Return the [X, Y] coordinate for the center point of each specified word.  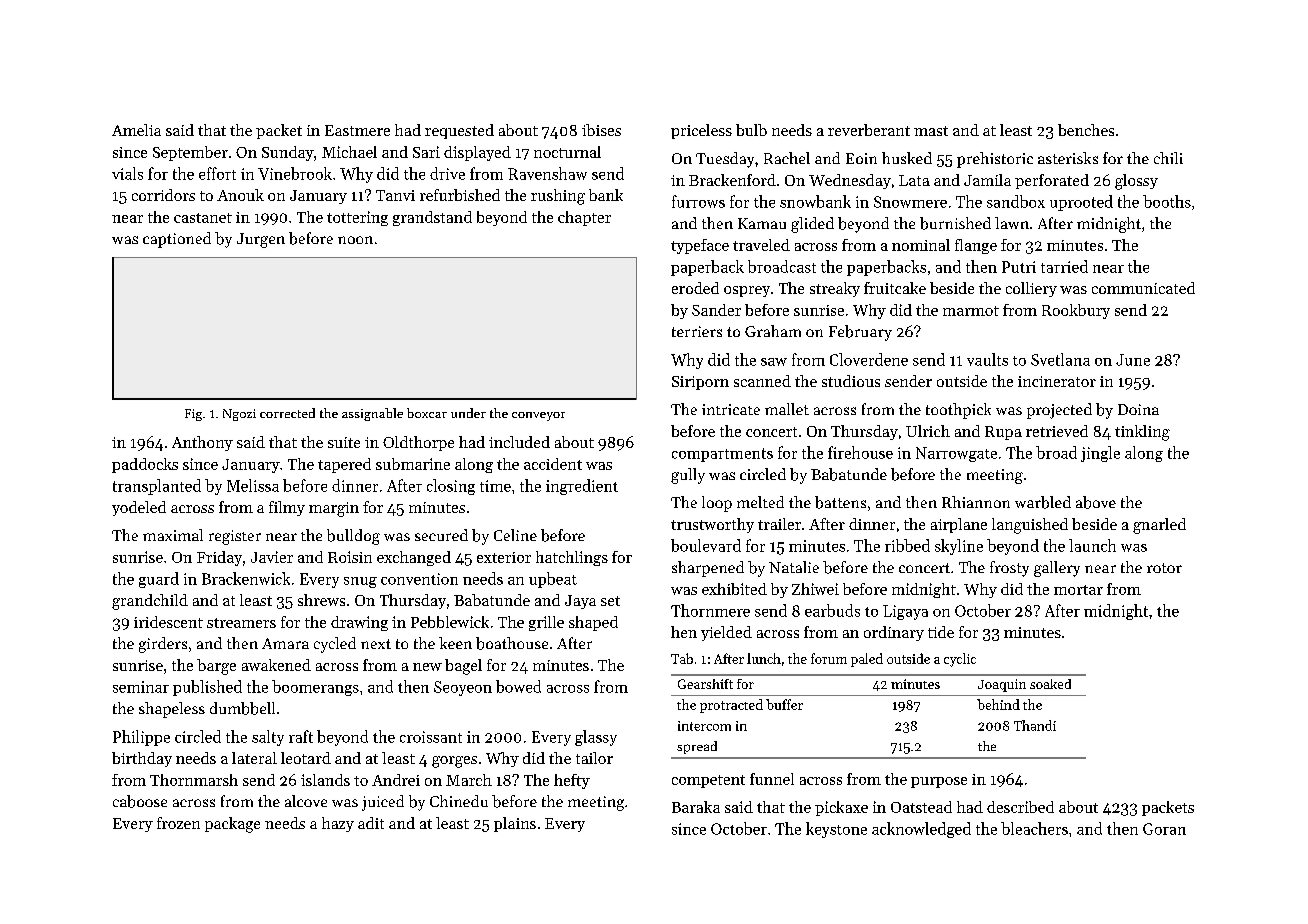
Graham [773, 331]
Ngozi [239, 415]
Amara [285, 643]
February [860, 333]
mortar [1078, 590]
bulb [751, 130]
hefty [572, 781]
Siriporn [700, 383]
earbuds [832, 610]
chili [1168, 158]
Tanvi [395, 195]
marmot [971, 311]
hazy [338, 824]
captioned [177, 240]
